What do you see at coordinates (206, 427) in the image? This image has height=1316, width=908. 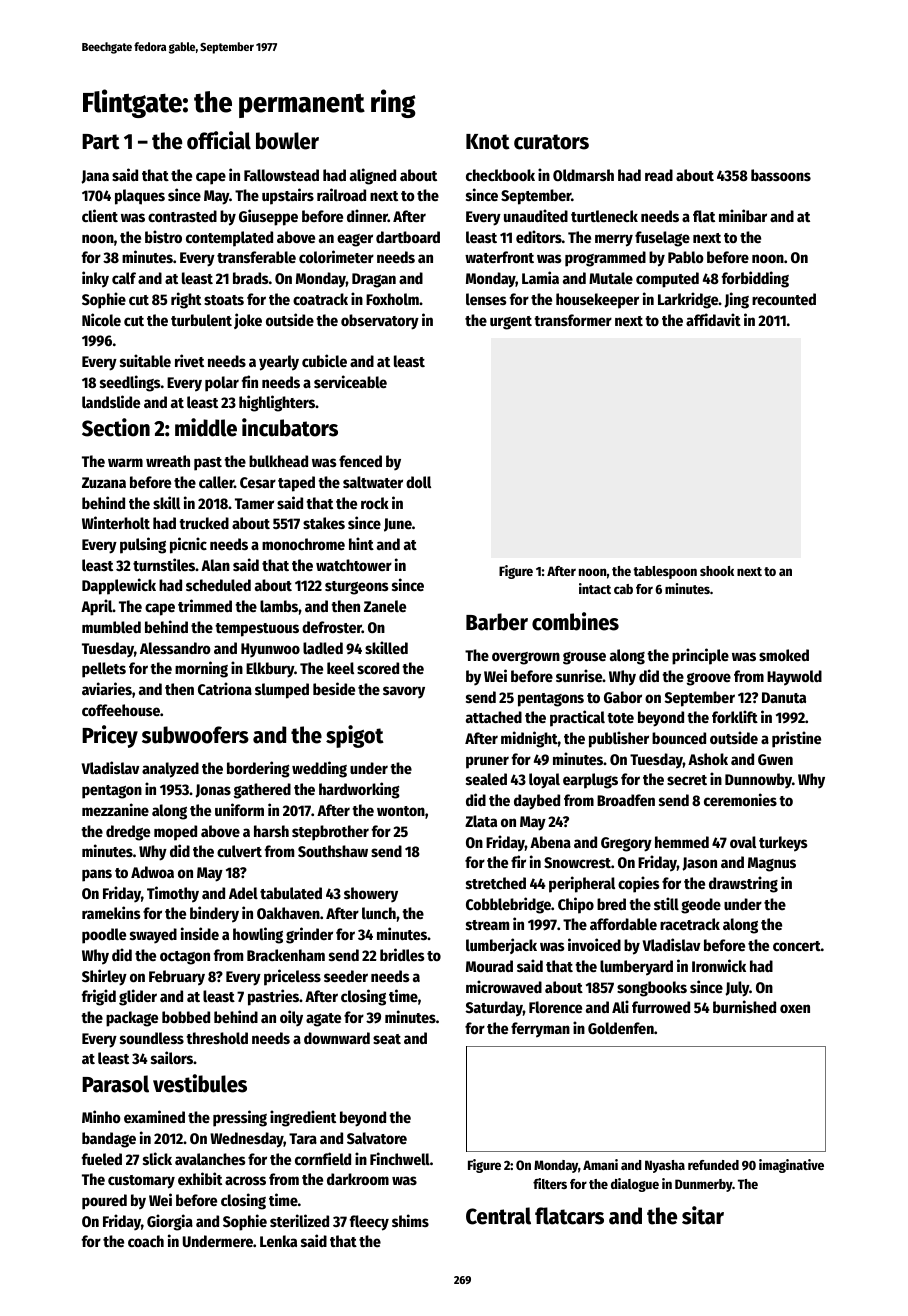 I see `middle` at bounding box center [206, 427].
